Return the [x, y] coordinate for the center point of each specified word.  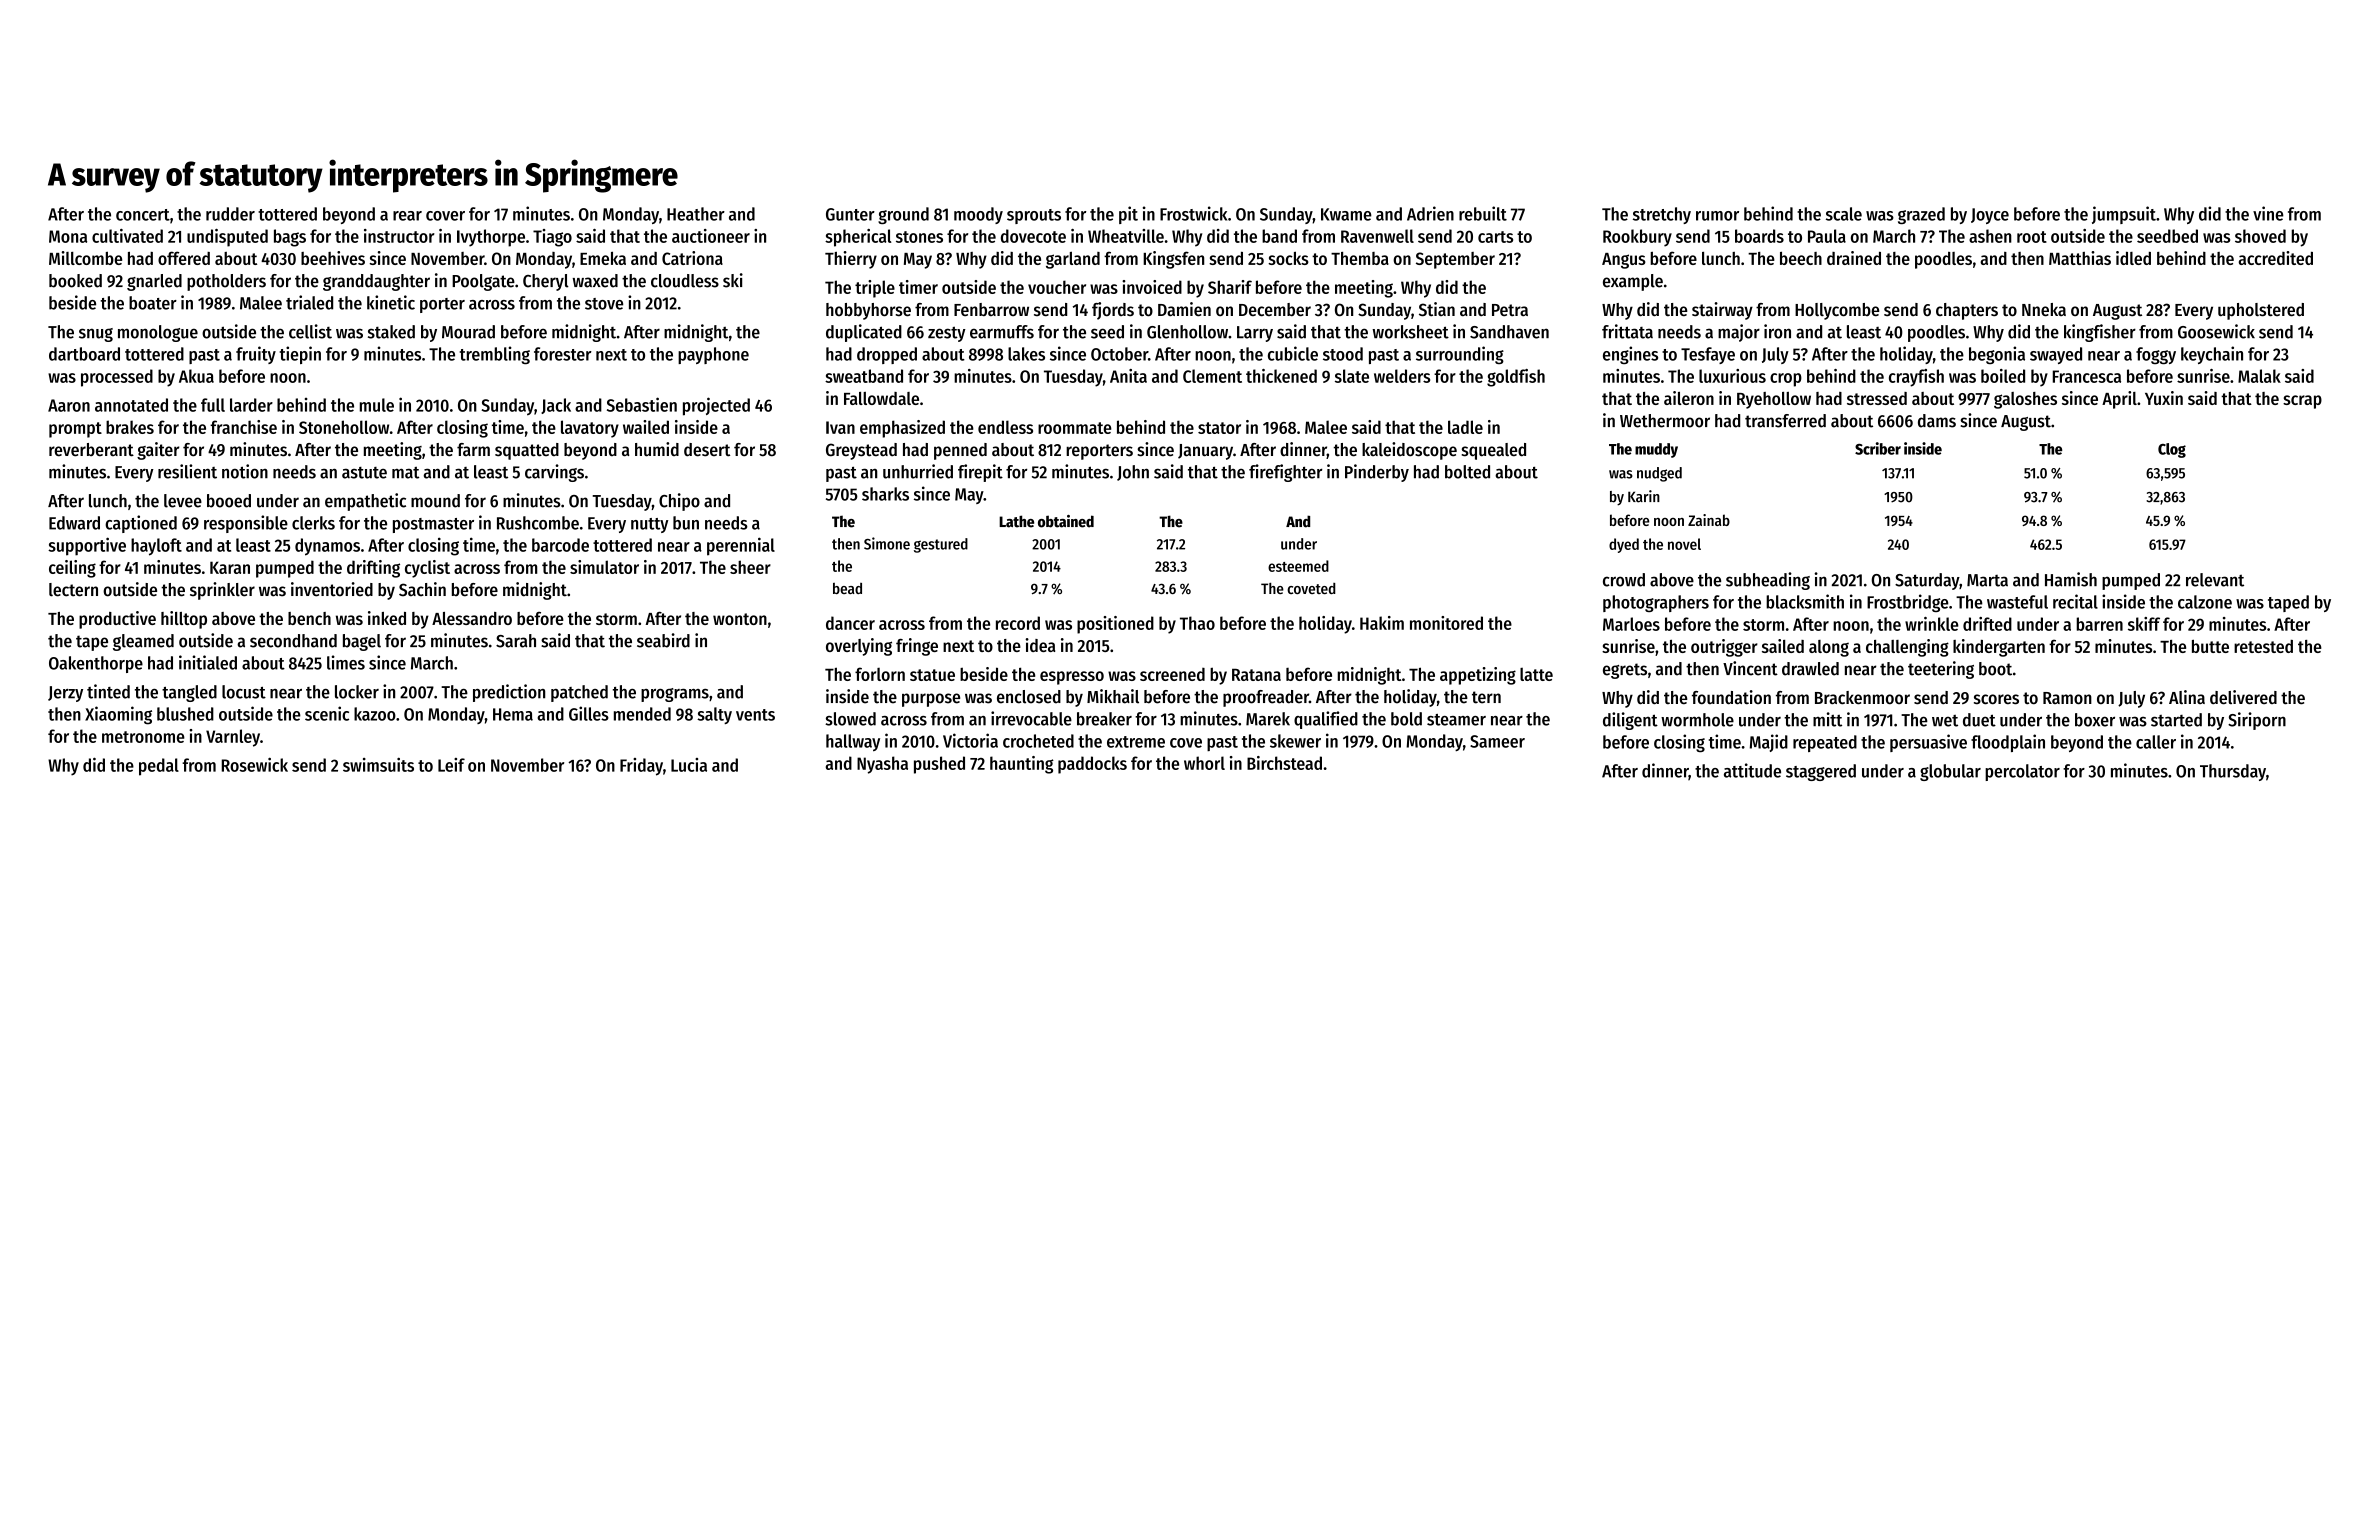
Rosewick [254, 764]
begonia [1997, 355]
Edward [74, 523]
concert [143, 215]
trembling [495, 355]
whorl [1204, 763]
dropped [887, 355]
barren [2099, 624]
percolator [2022, 772]
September [1455, 260]
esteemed [1298, 566]
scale [1844, 214]
